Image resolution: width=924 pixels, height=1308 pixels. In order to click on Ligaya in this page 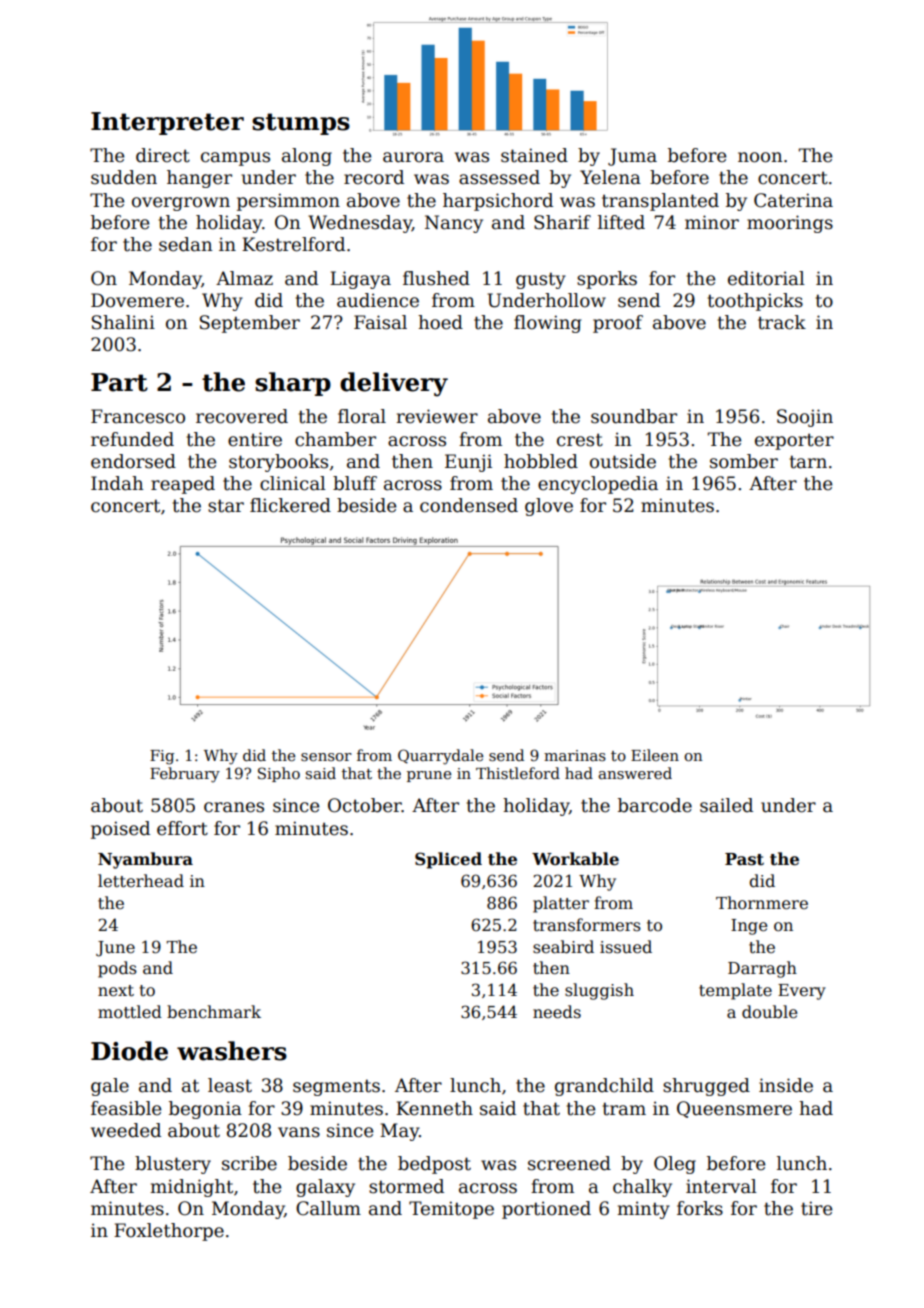, I will do `click(360, 280)`.
